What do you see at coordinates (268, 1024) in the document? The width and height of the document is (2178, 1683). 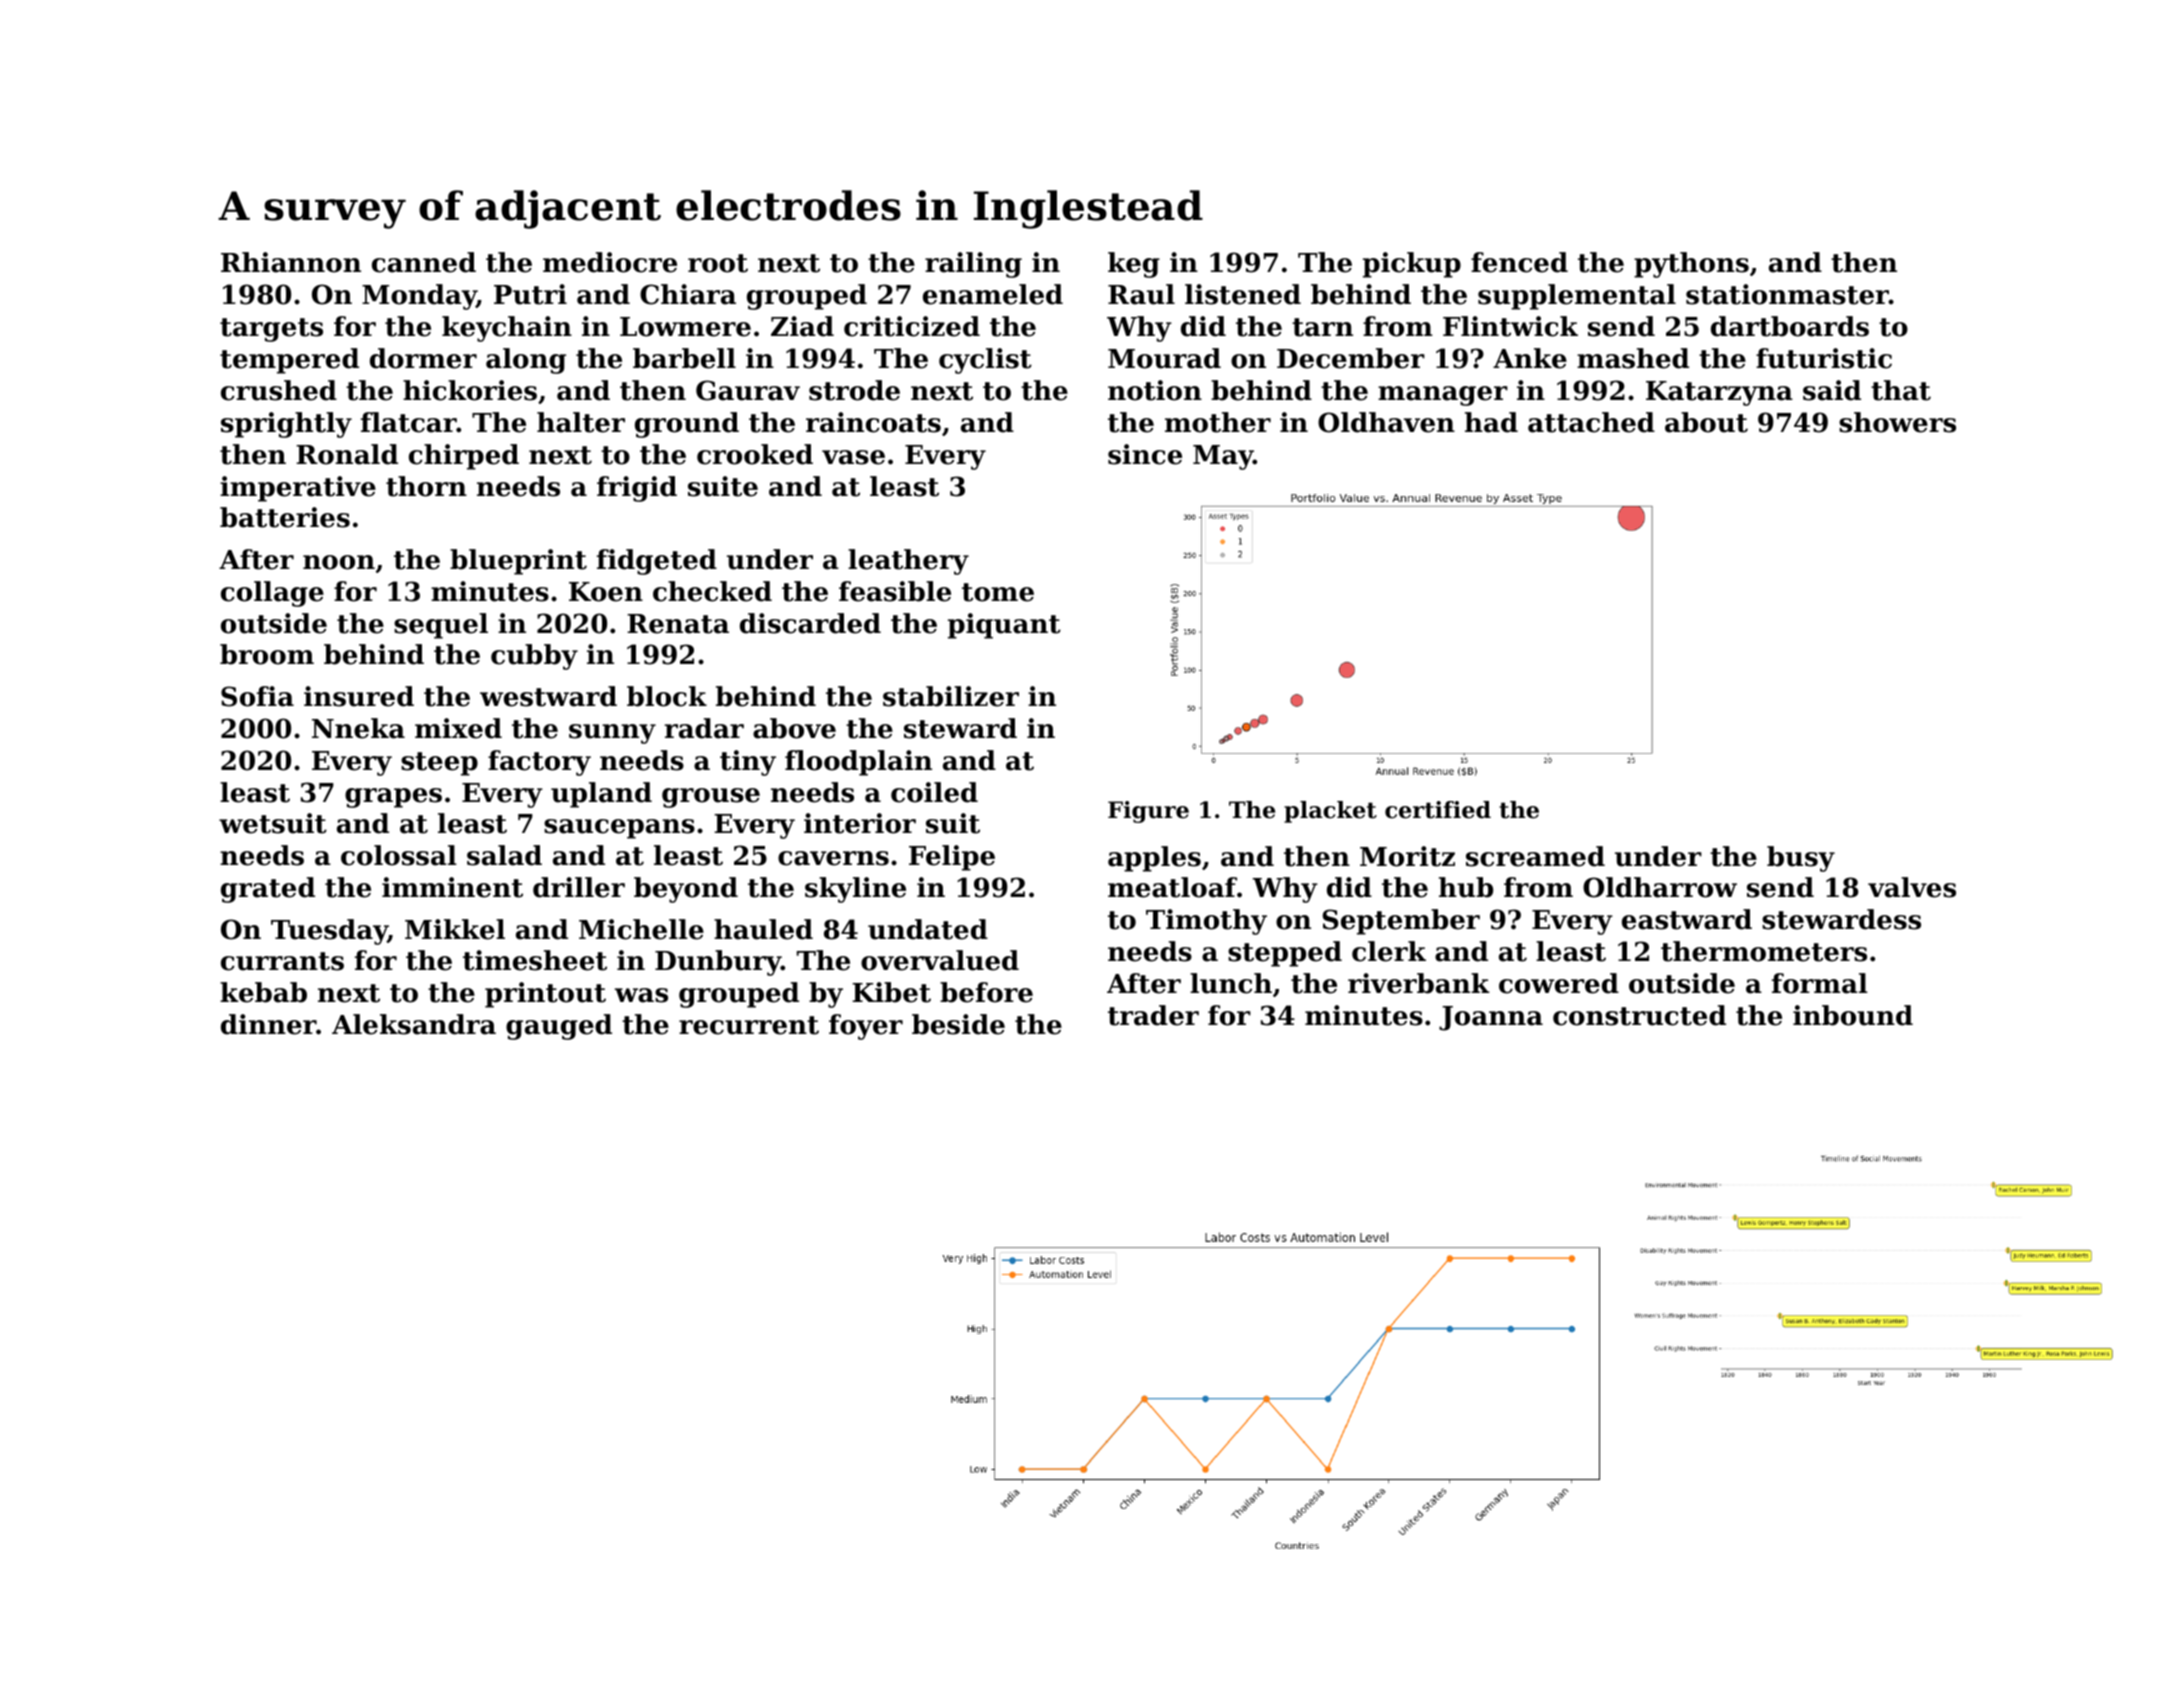 I see `dinner` at bounding box center [268, 1024].
